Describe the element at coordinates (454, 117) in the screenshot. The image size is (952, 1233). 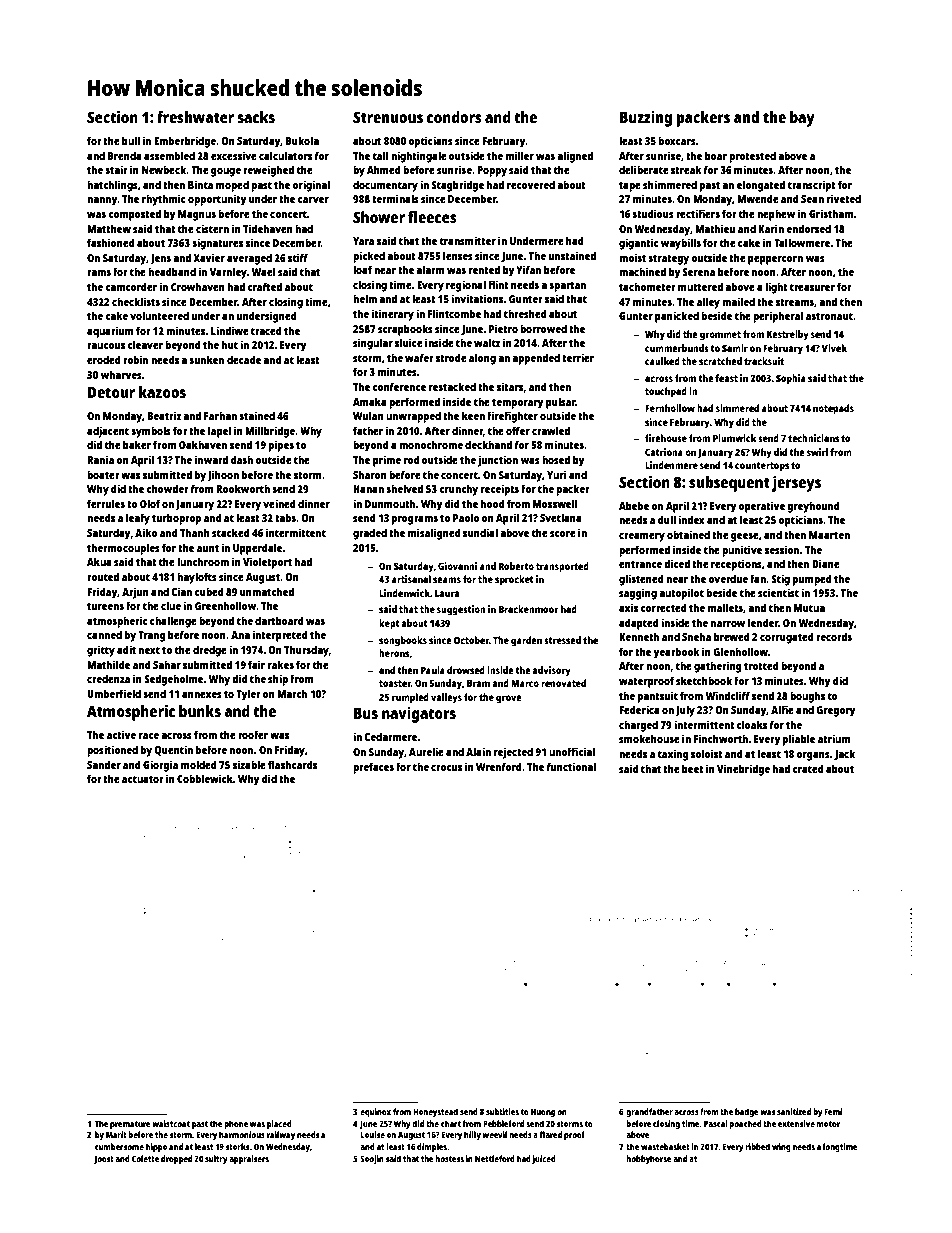
I see `condors` at that location.
